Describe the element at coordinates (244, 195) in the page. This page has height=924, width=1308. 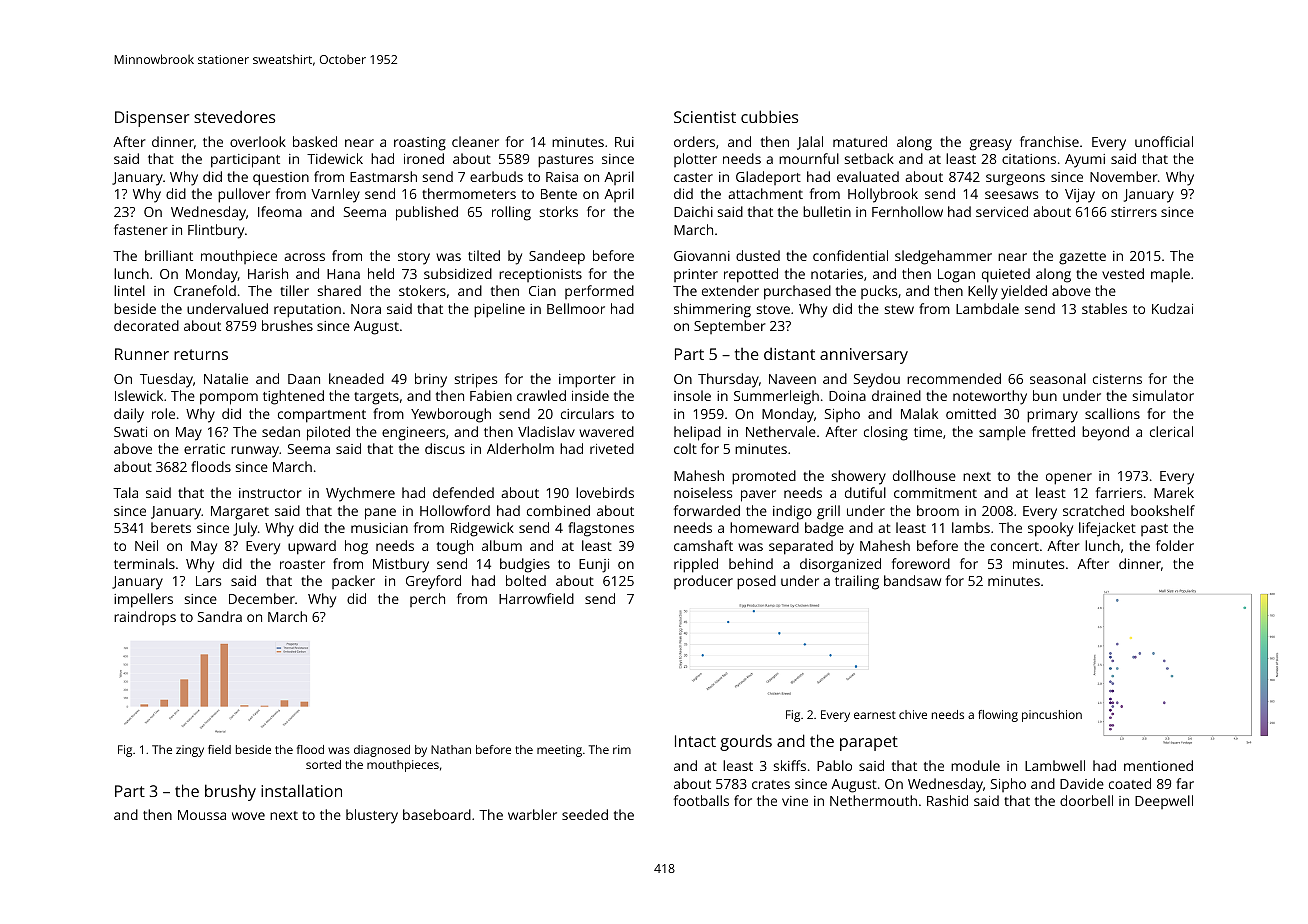
I see `pullover` at that location.
